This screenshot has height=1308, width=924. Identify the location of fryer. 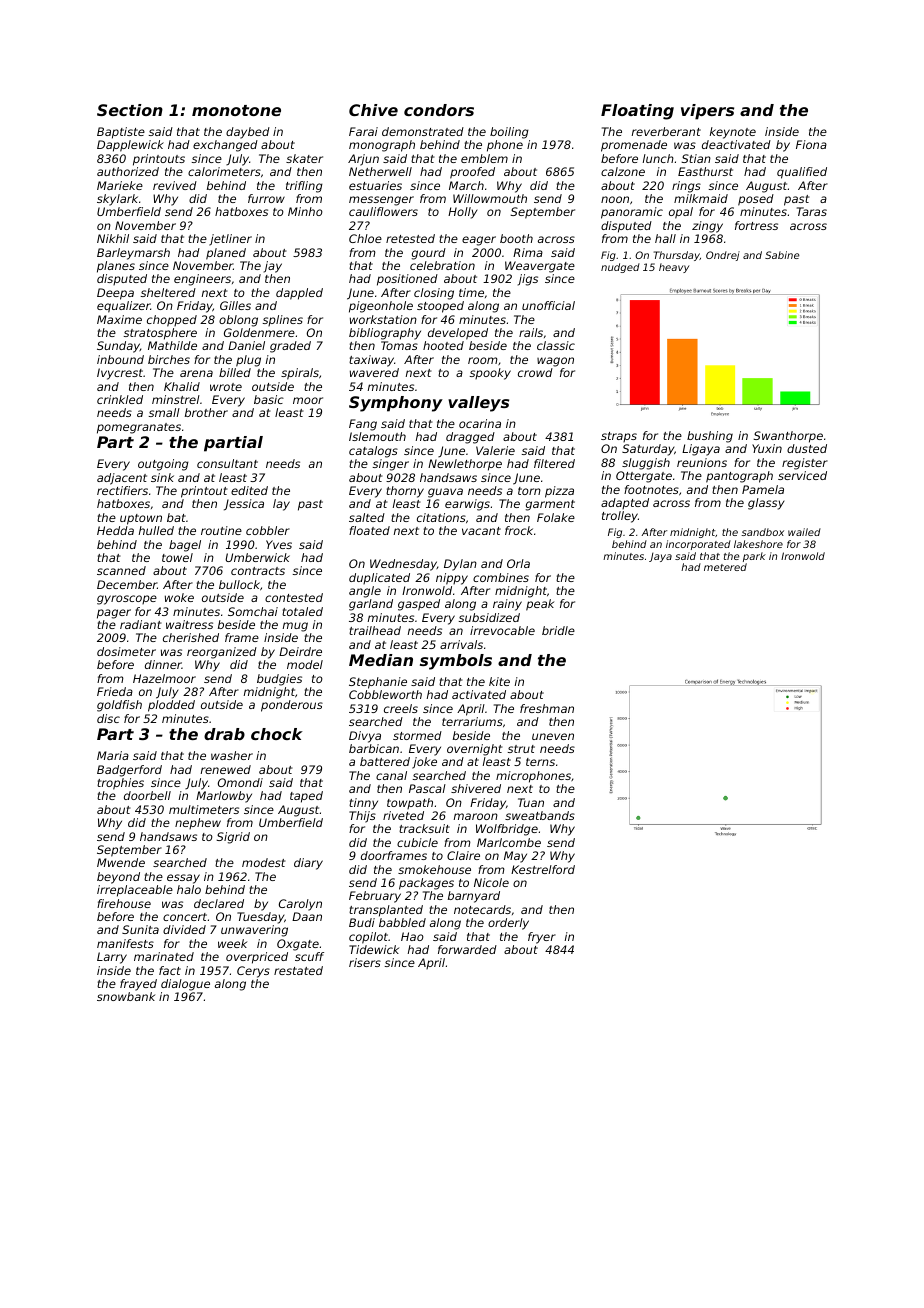
(542, 938).
